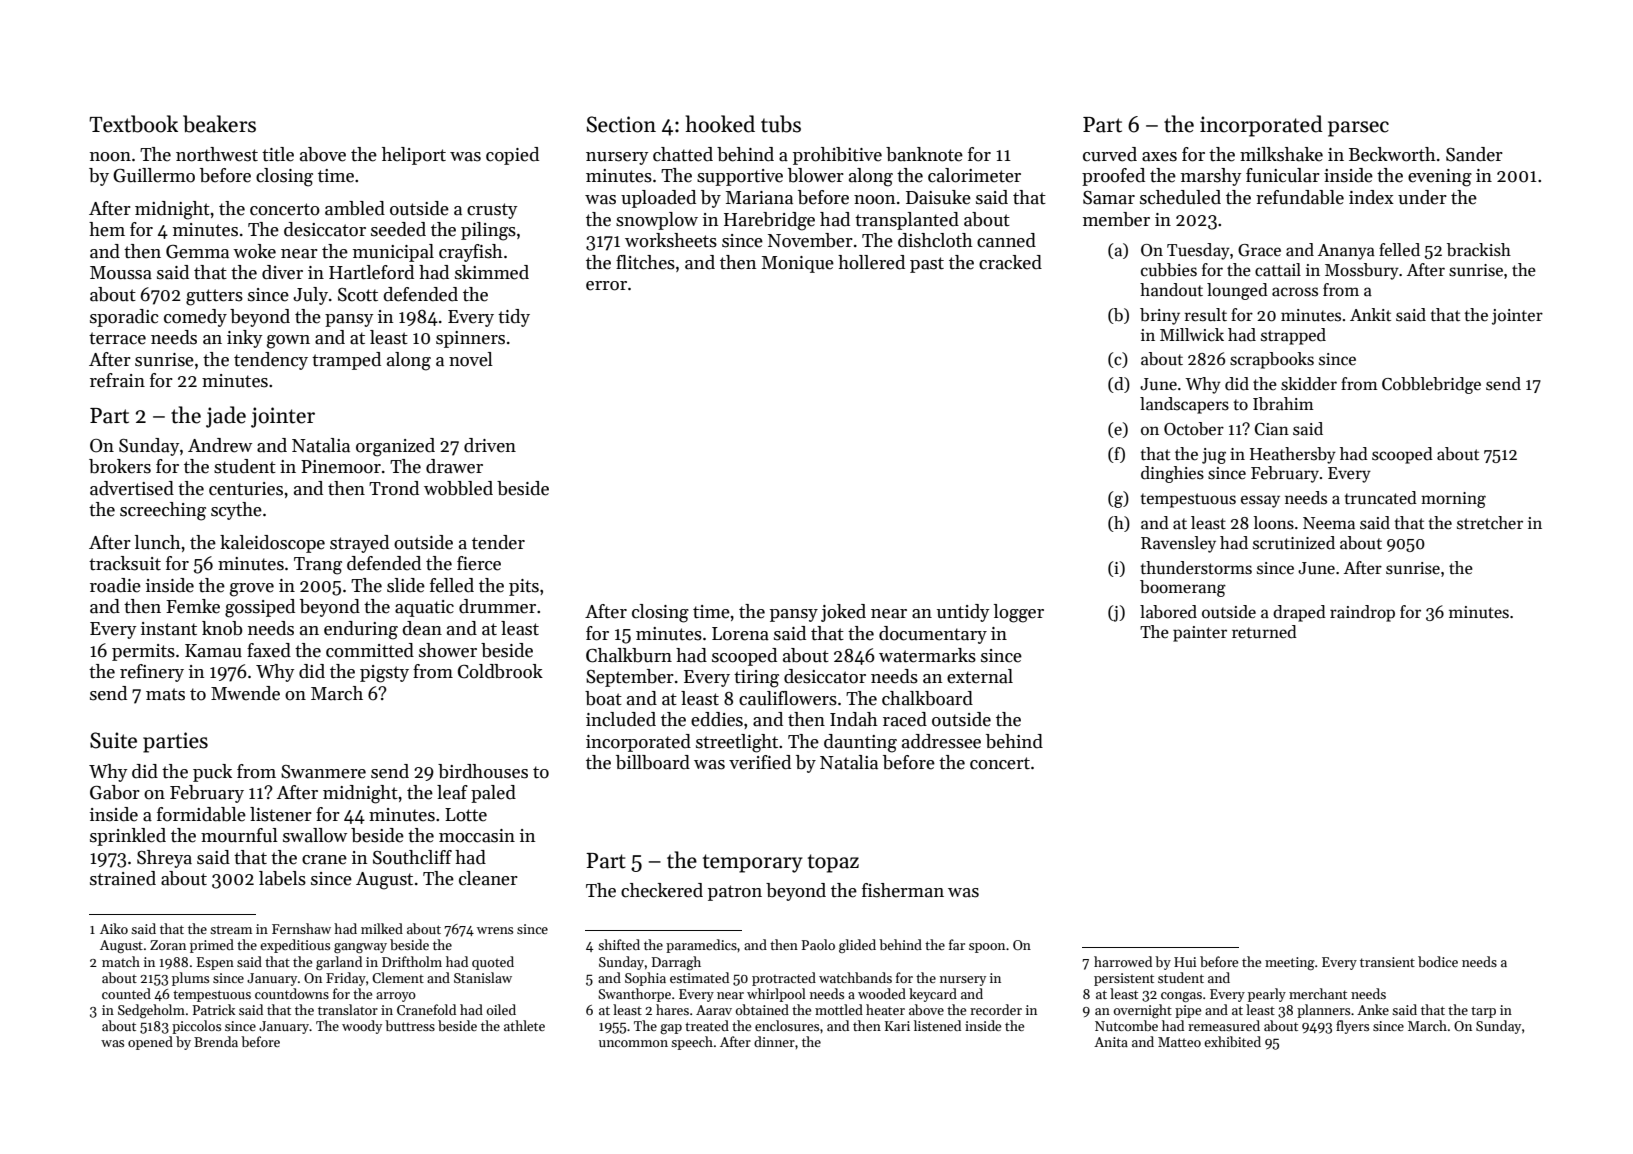  What do you see at coordinates (448, 650) in the screenshot?
I see `shower` at bounding box center [448, 650].
